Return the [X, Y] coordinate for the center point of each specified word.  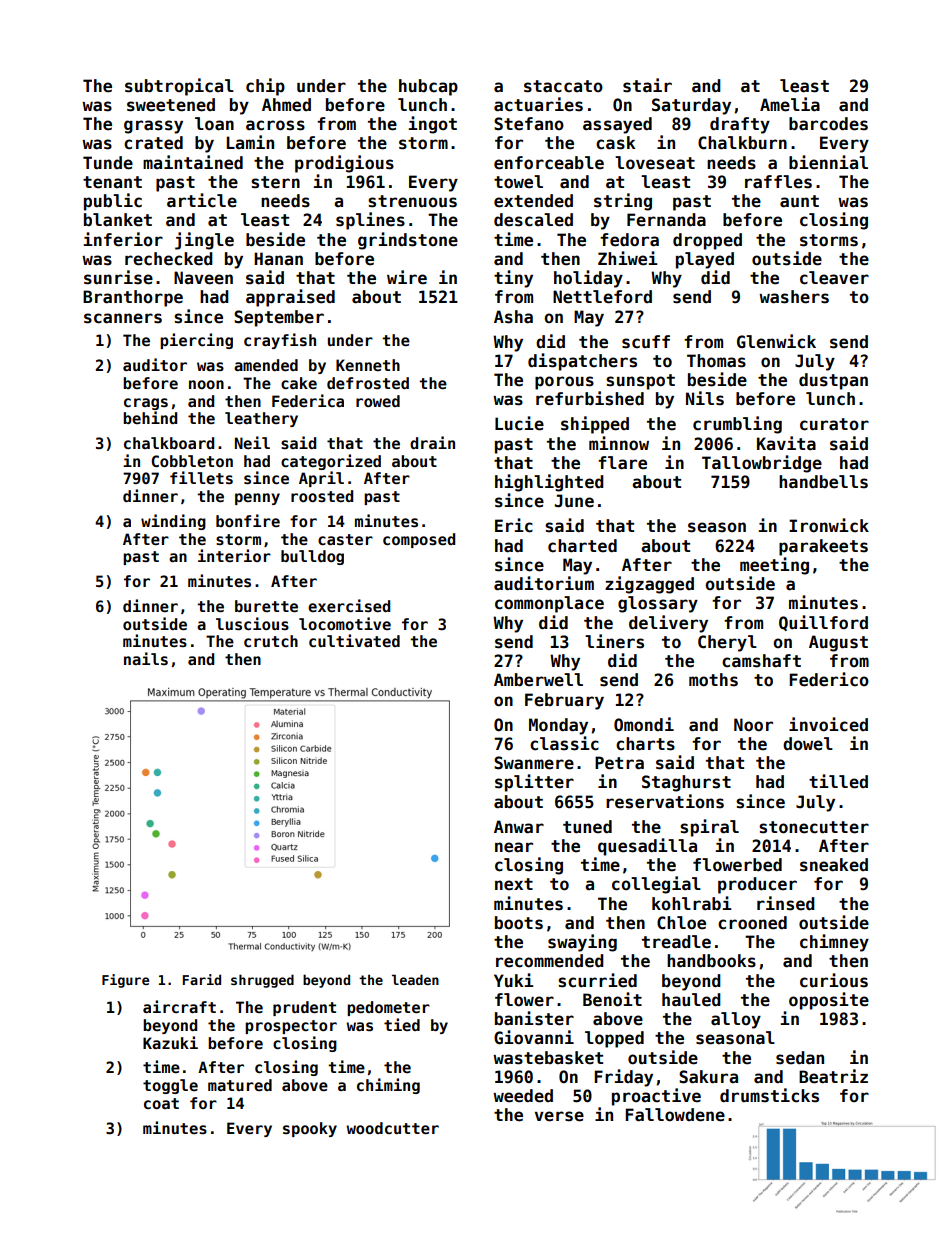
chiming [388, 1086]
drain [432, 442]
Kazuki [170, 1042]
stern [275, 182]
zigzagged [649, 585]
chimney [834, 943]
